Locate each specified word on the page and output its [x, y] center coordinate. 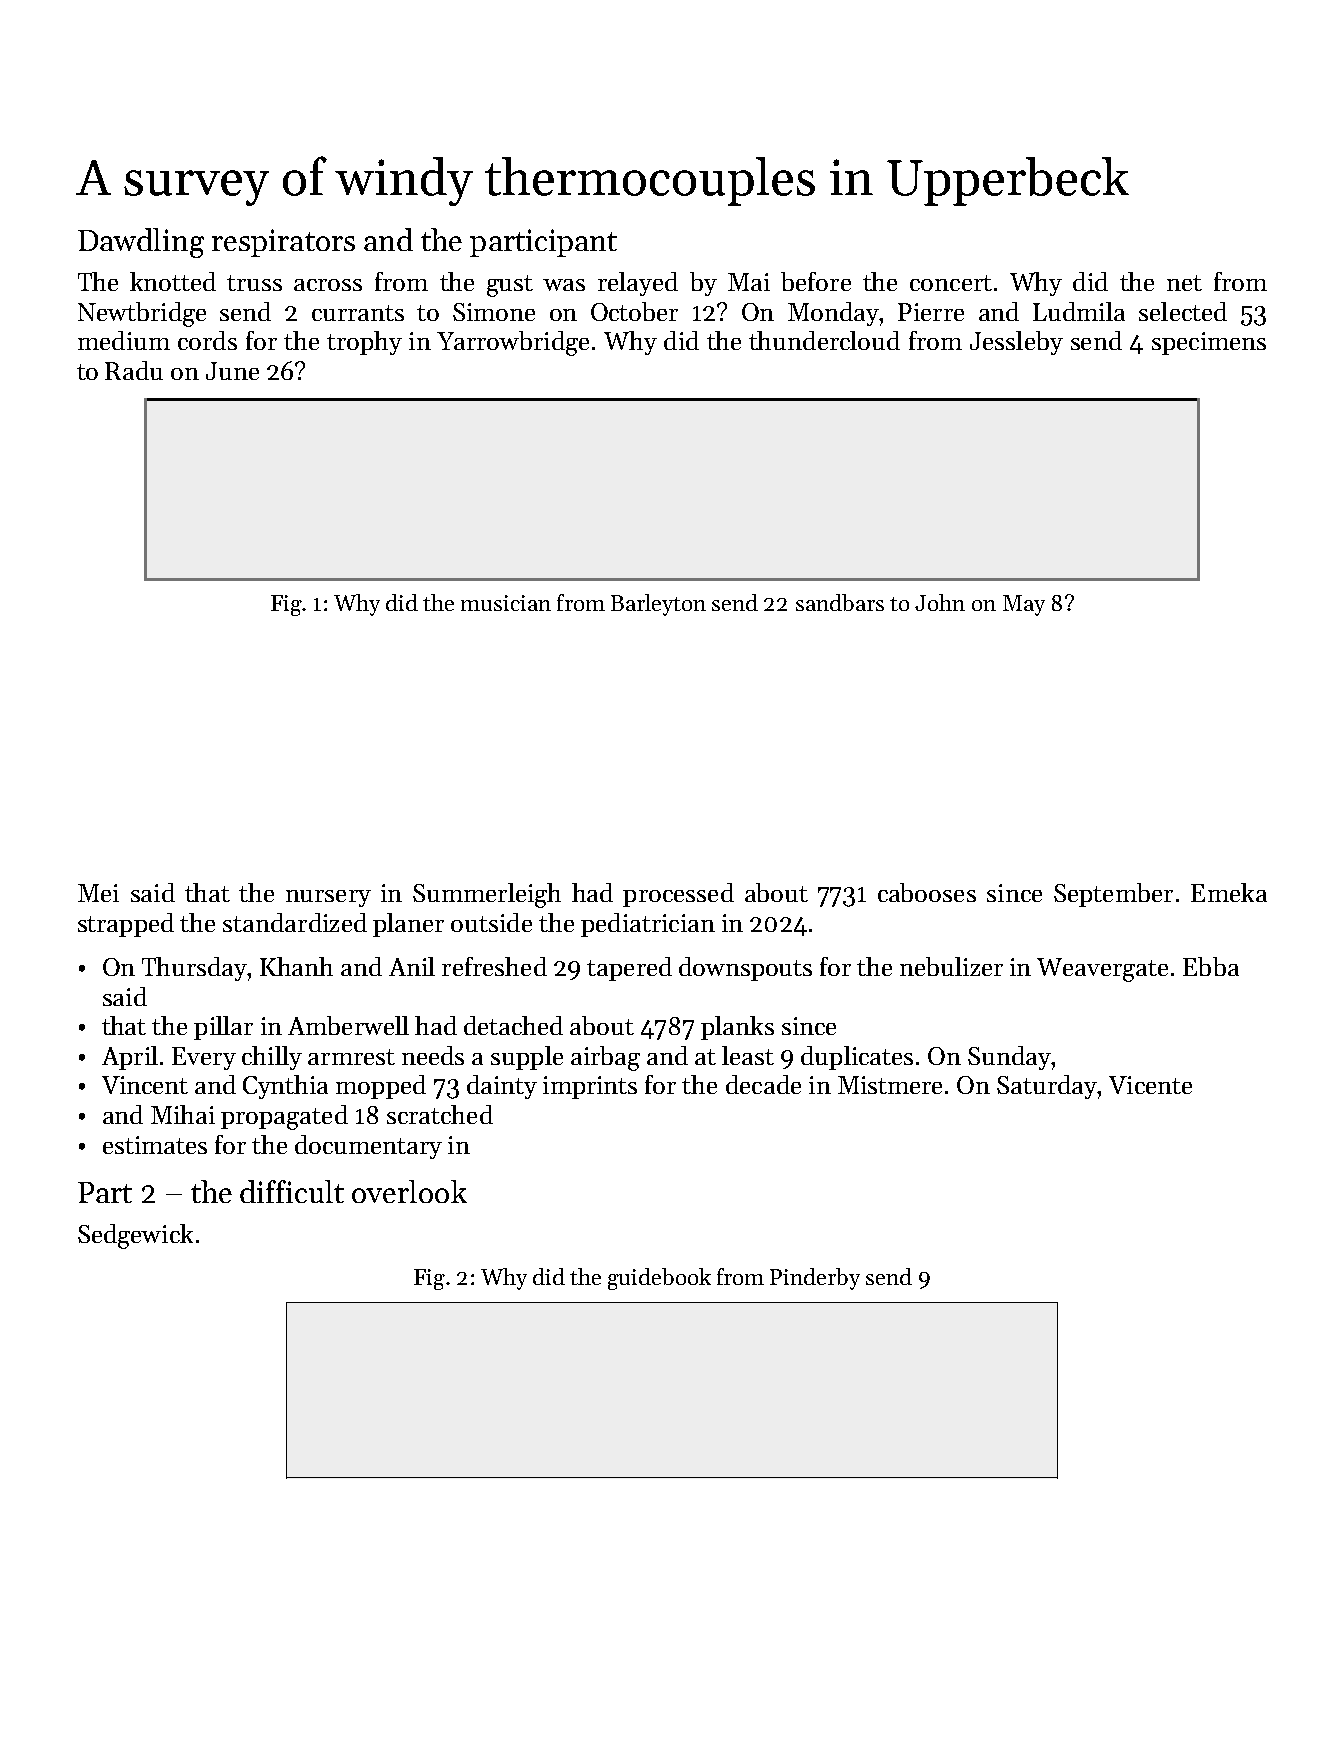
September [1113, 895]
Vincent [145, 1085]
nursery [328, 898]
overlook [409, 1191]
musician [506, 603]
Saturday [1047, 1087]
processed [678, 895]
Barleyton [658, 605]
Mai [749, 282]
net [1184, 283]
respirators [283, 243]
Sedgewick [135, 1236]
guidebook [659, 1279]
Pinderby [815, 1279]
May [1024, 605]
